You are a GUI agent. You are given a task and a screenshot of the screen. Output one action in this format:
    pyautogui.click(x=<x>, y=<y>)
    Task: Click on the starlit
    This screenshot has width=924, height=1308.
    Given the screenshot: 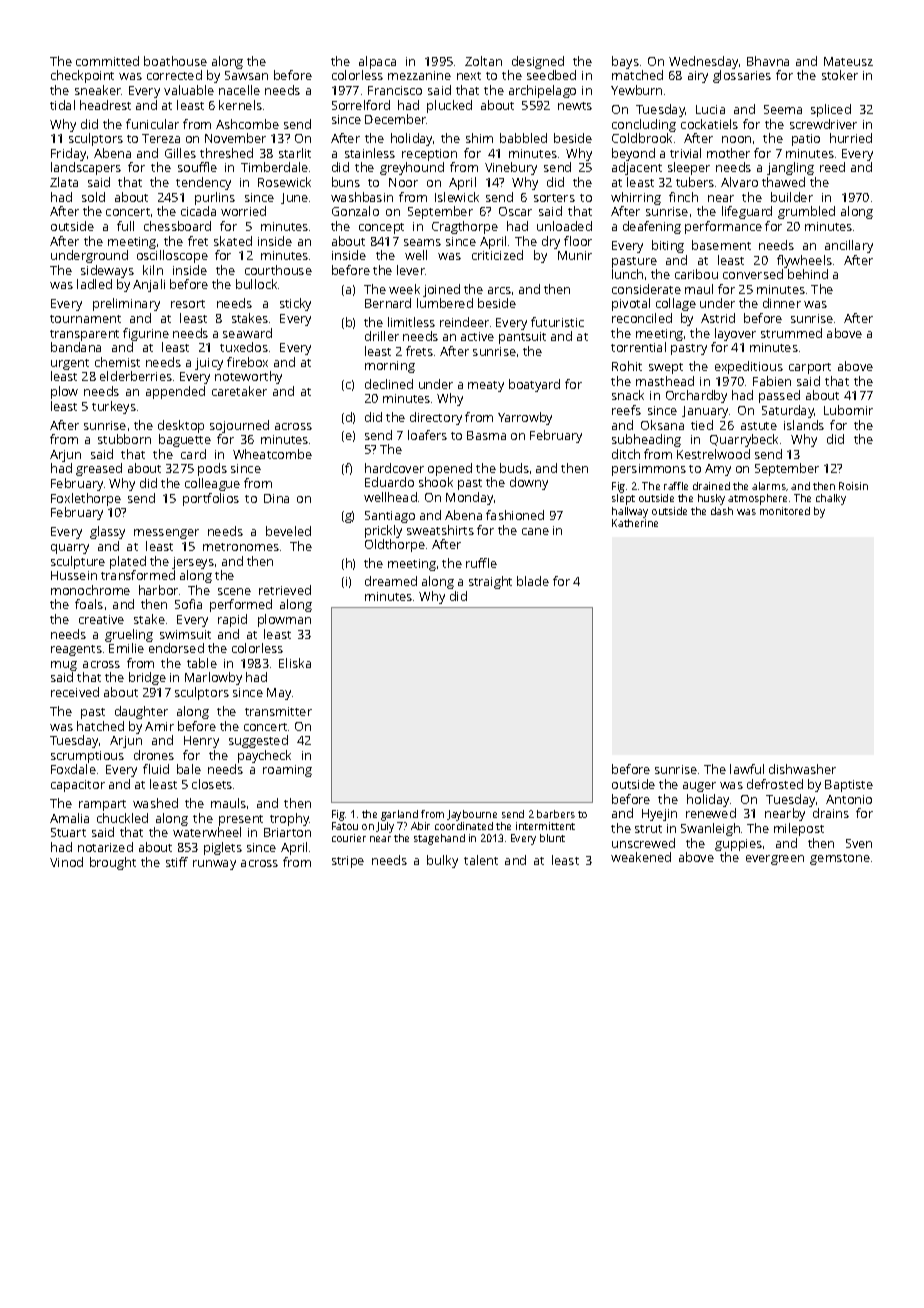 What is the action you would take?
    pyautogui.click(x=295, y=153)
